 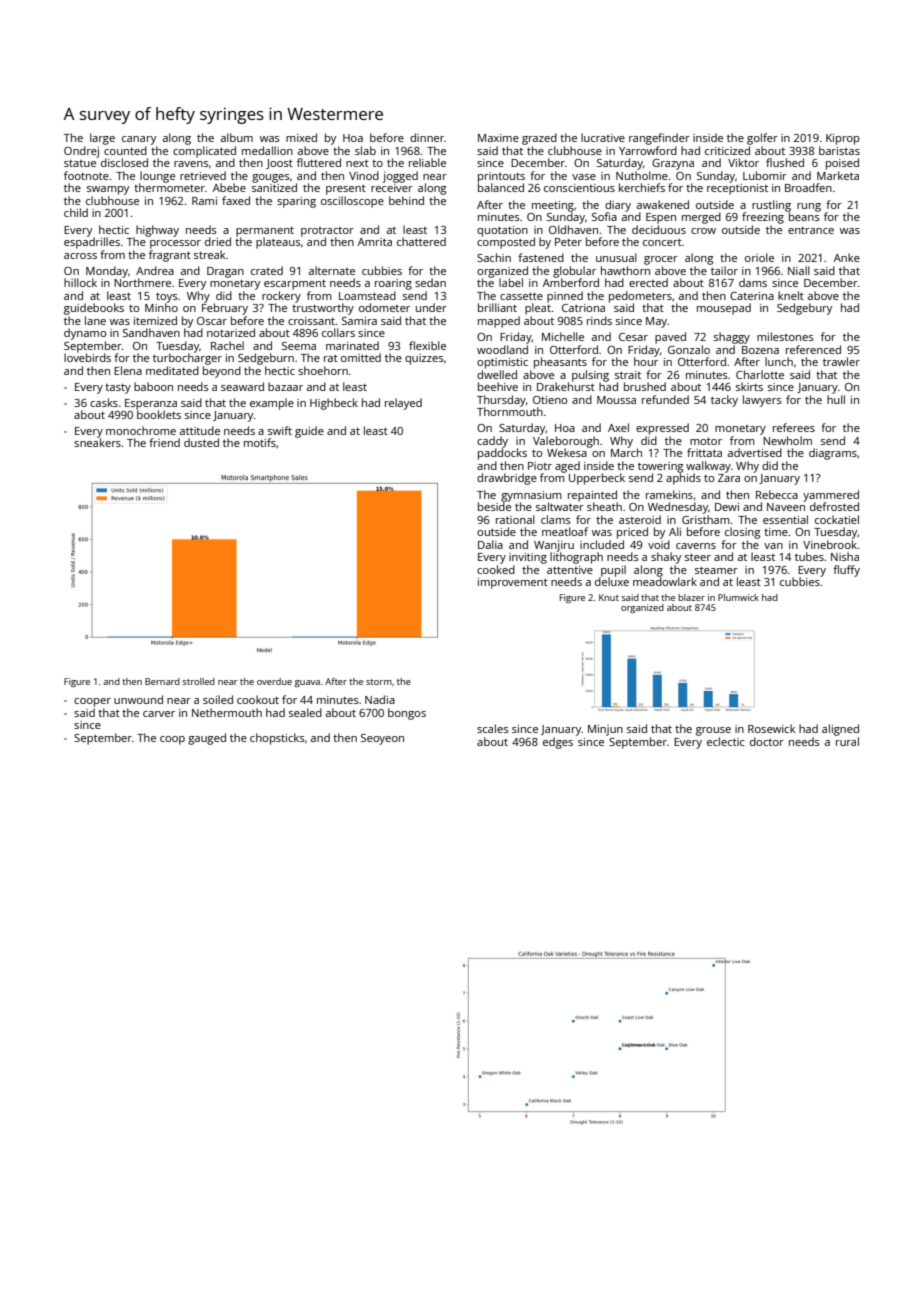 I want to click on attentive, so click(x=570, y=570).
